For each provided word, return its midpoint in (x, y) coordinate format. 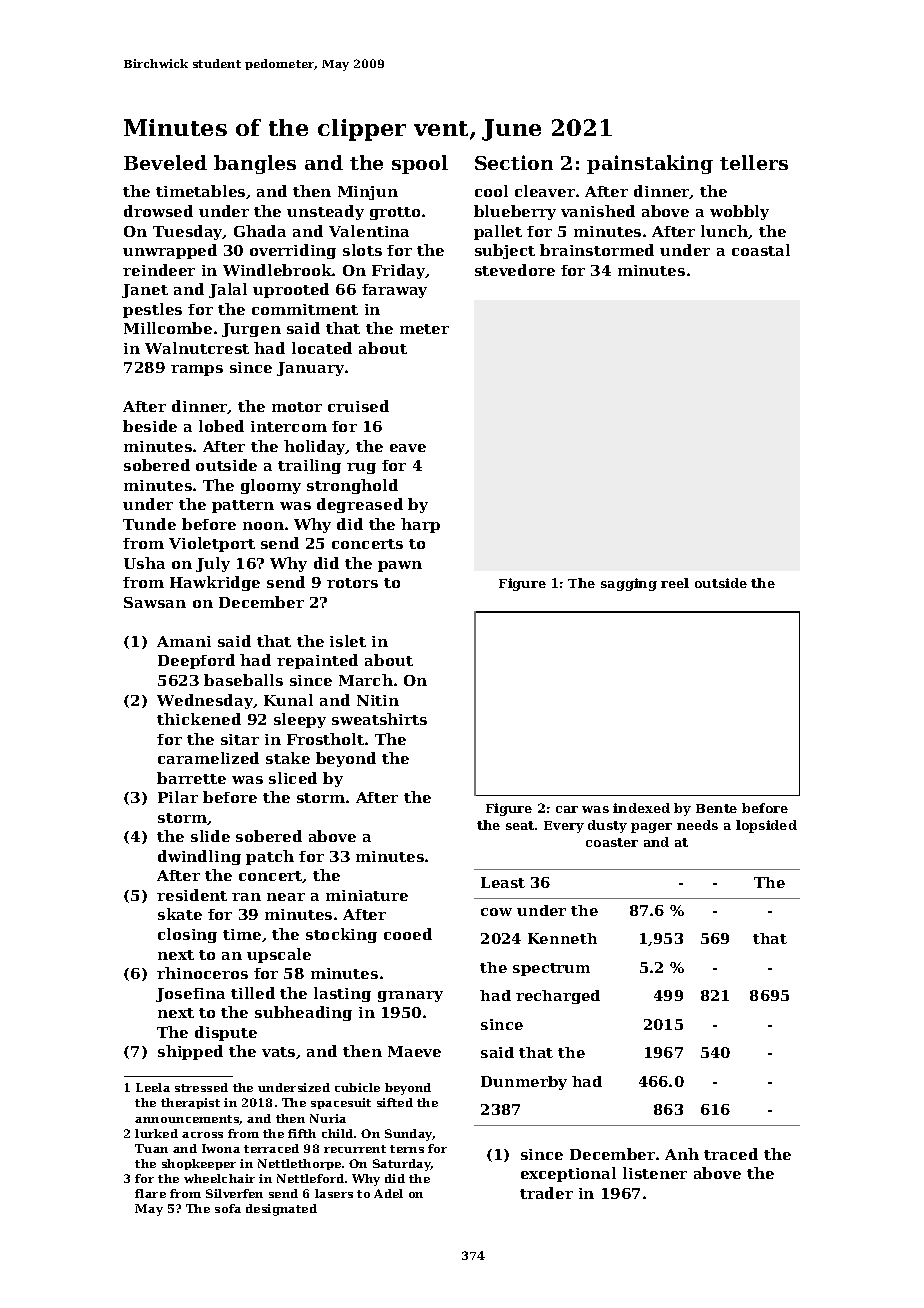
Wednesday (205, 701)
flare (150, 1193)
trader (546, 1193)
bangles (255, 164)
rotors (352, 583)
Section (514, 162)
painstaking (650, 164)
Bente (716, 808)
